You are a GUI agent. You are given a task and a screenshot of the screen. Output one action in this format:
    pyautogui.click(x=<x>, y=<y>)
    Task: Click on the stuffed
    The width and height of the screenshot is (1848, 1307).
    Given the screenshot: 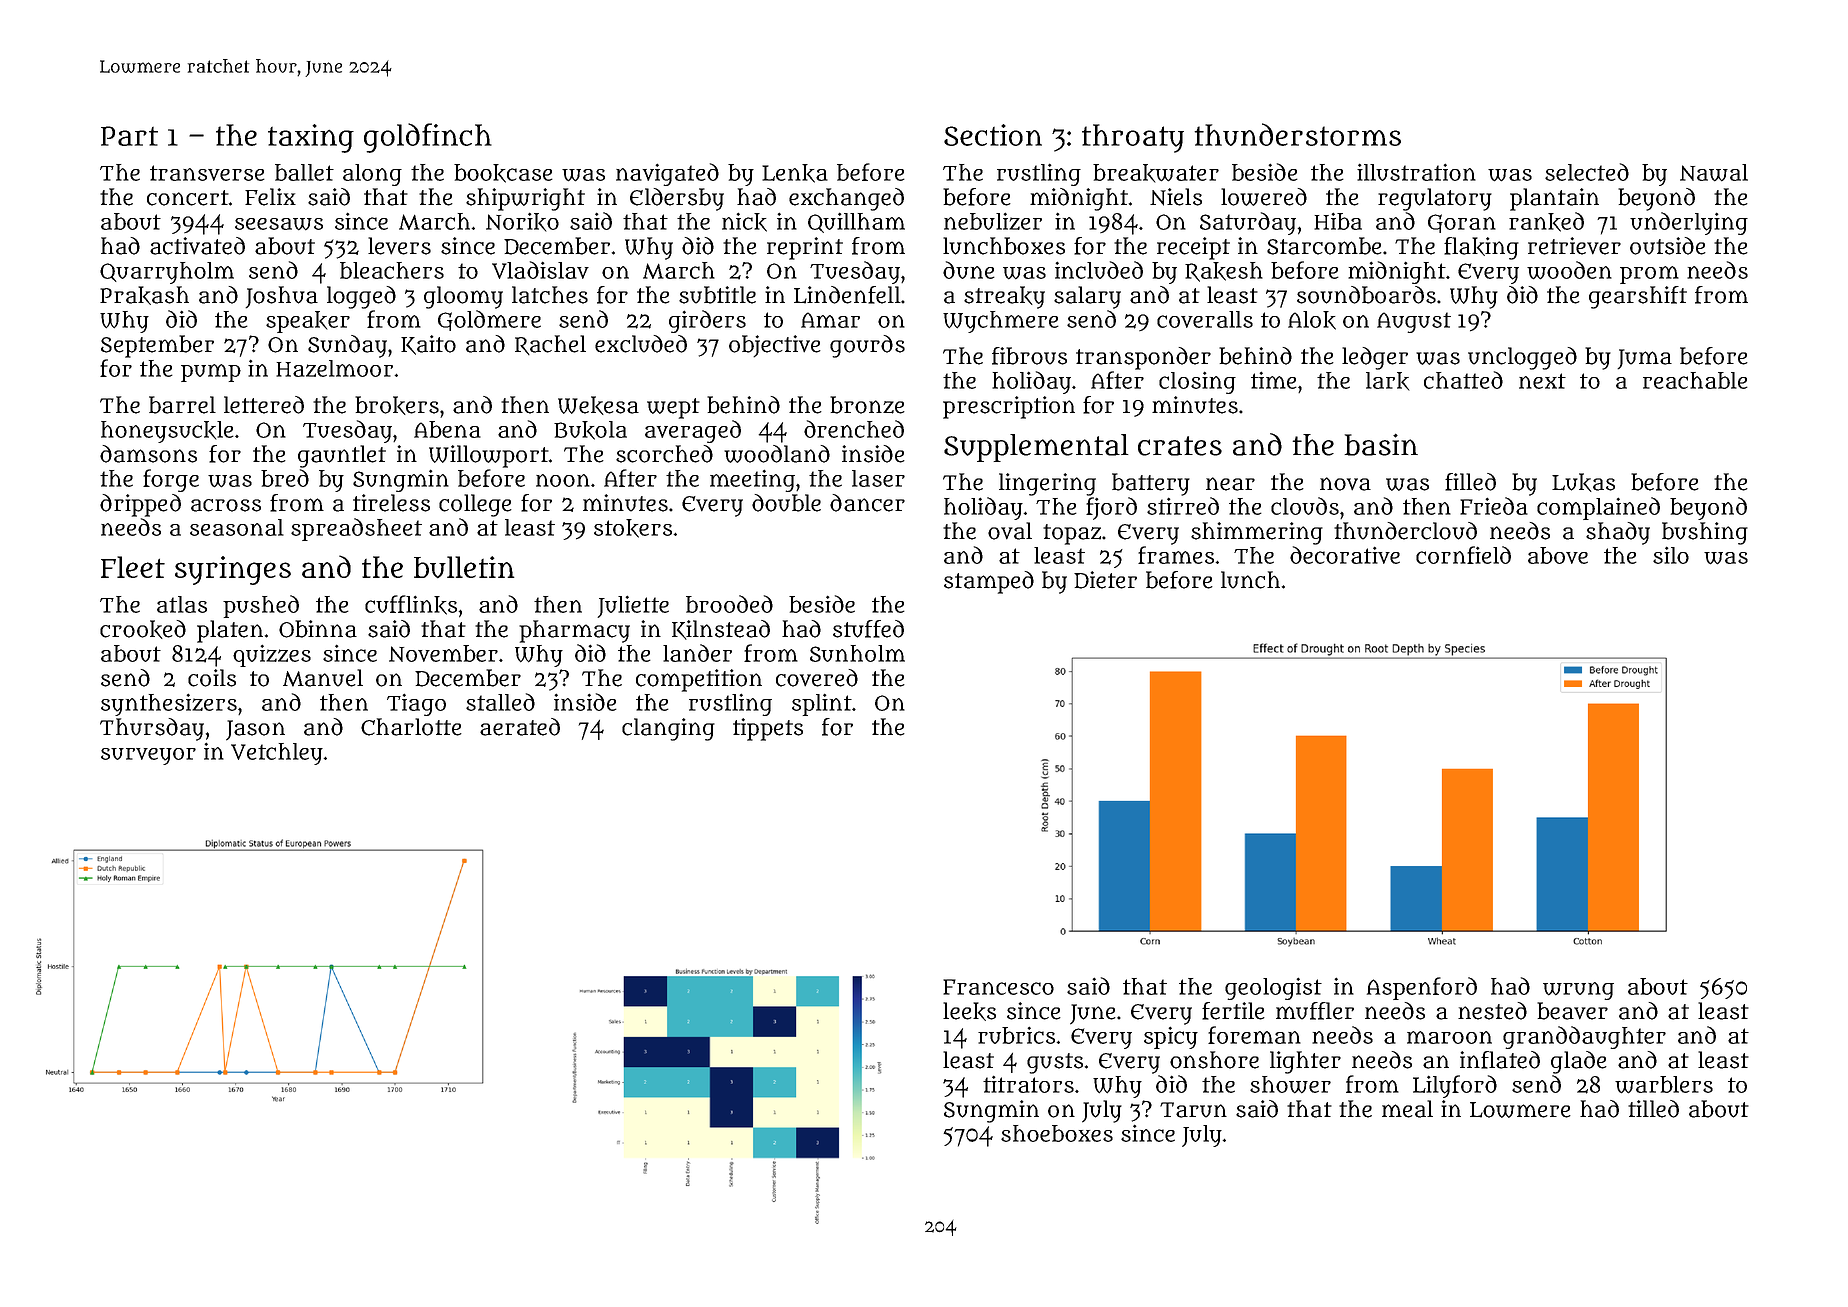 What is the action you would take?
    pyautogui.click(x=868, y=629)
